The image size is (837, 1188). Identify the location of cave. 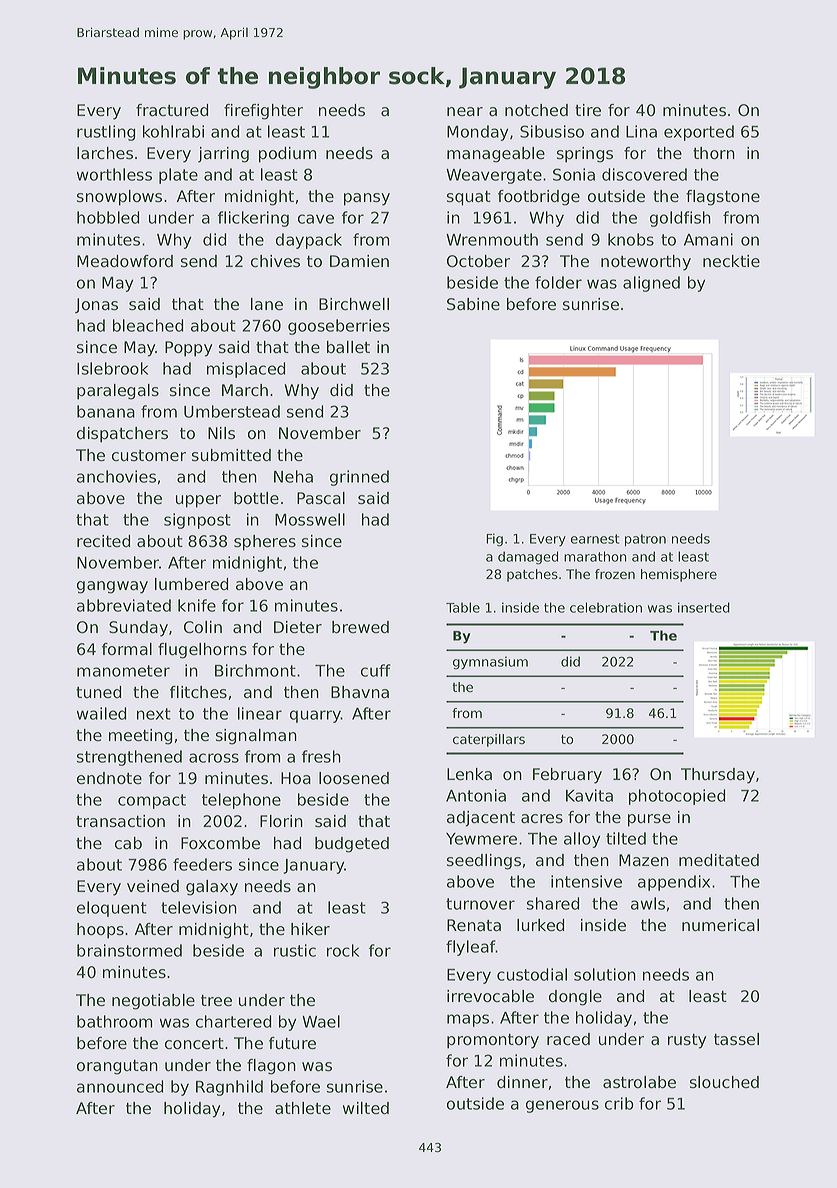
(316, 219).
